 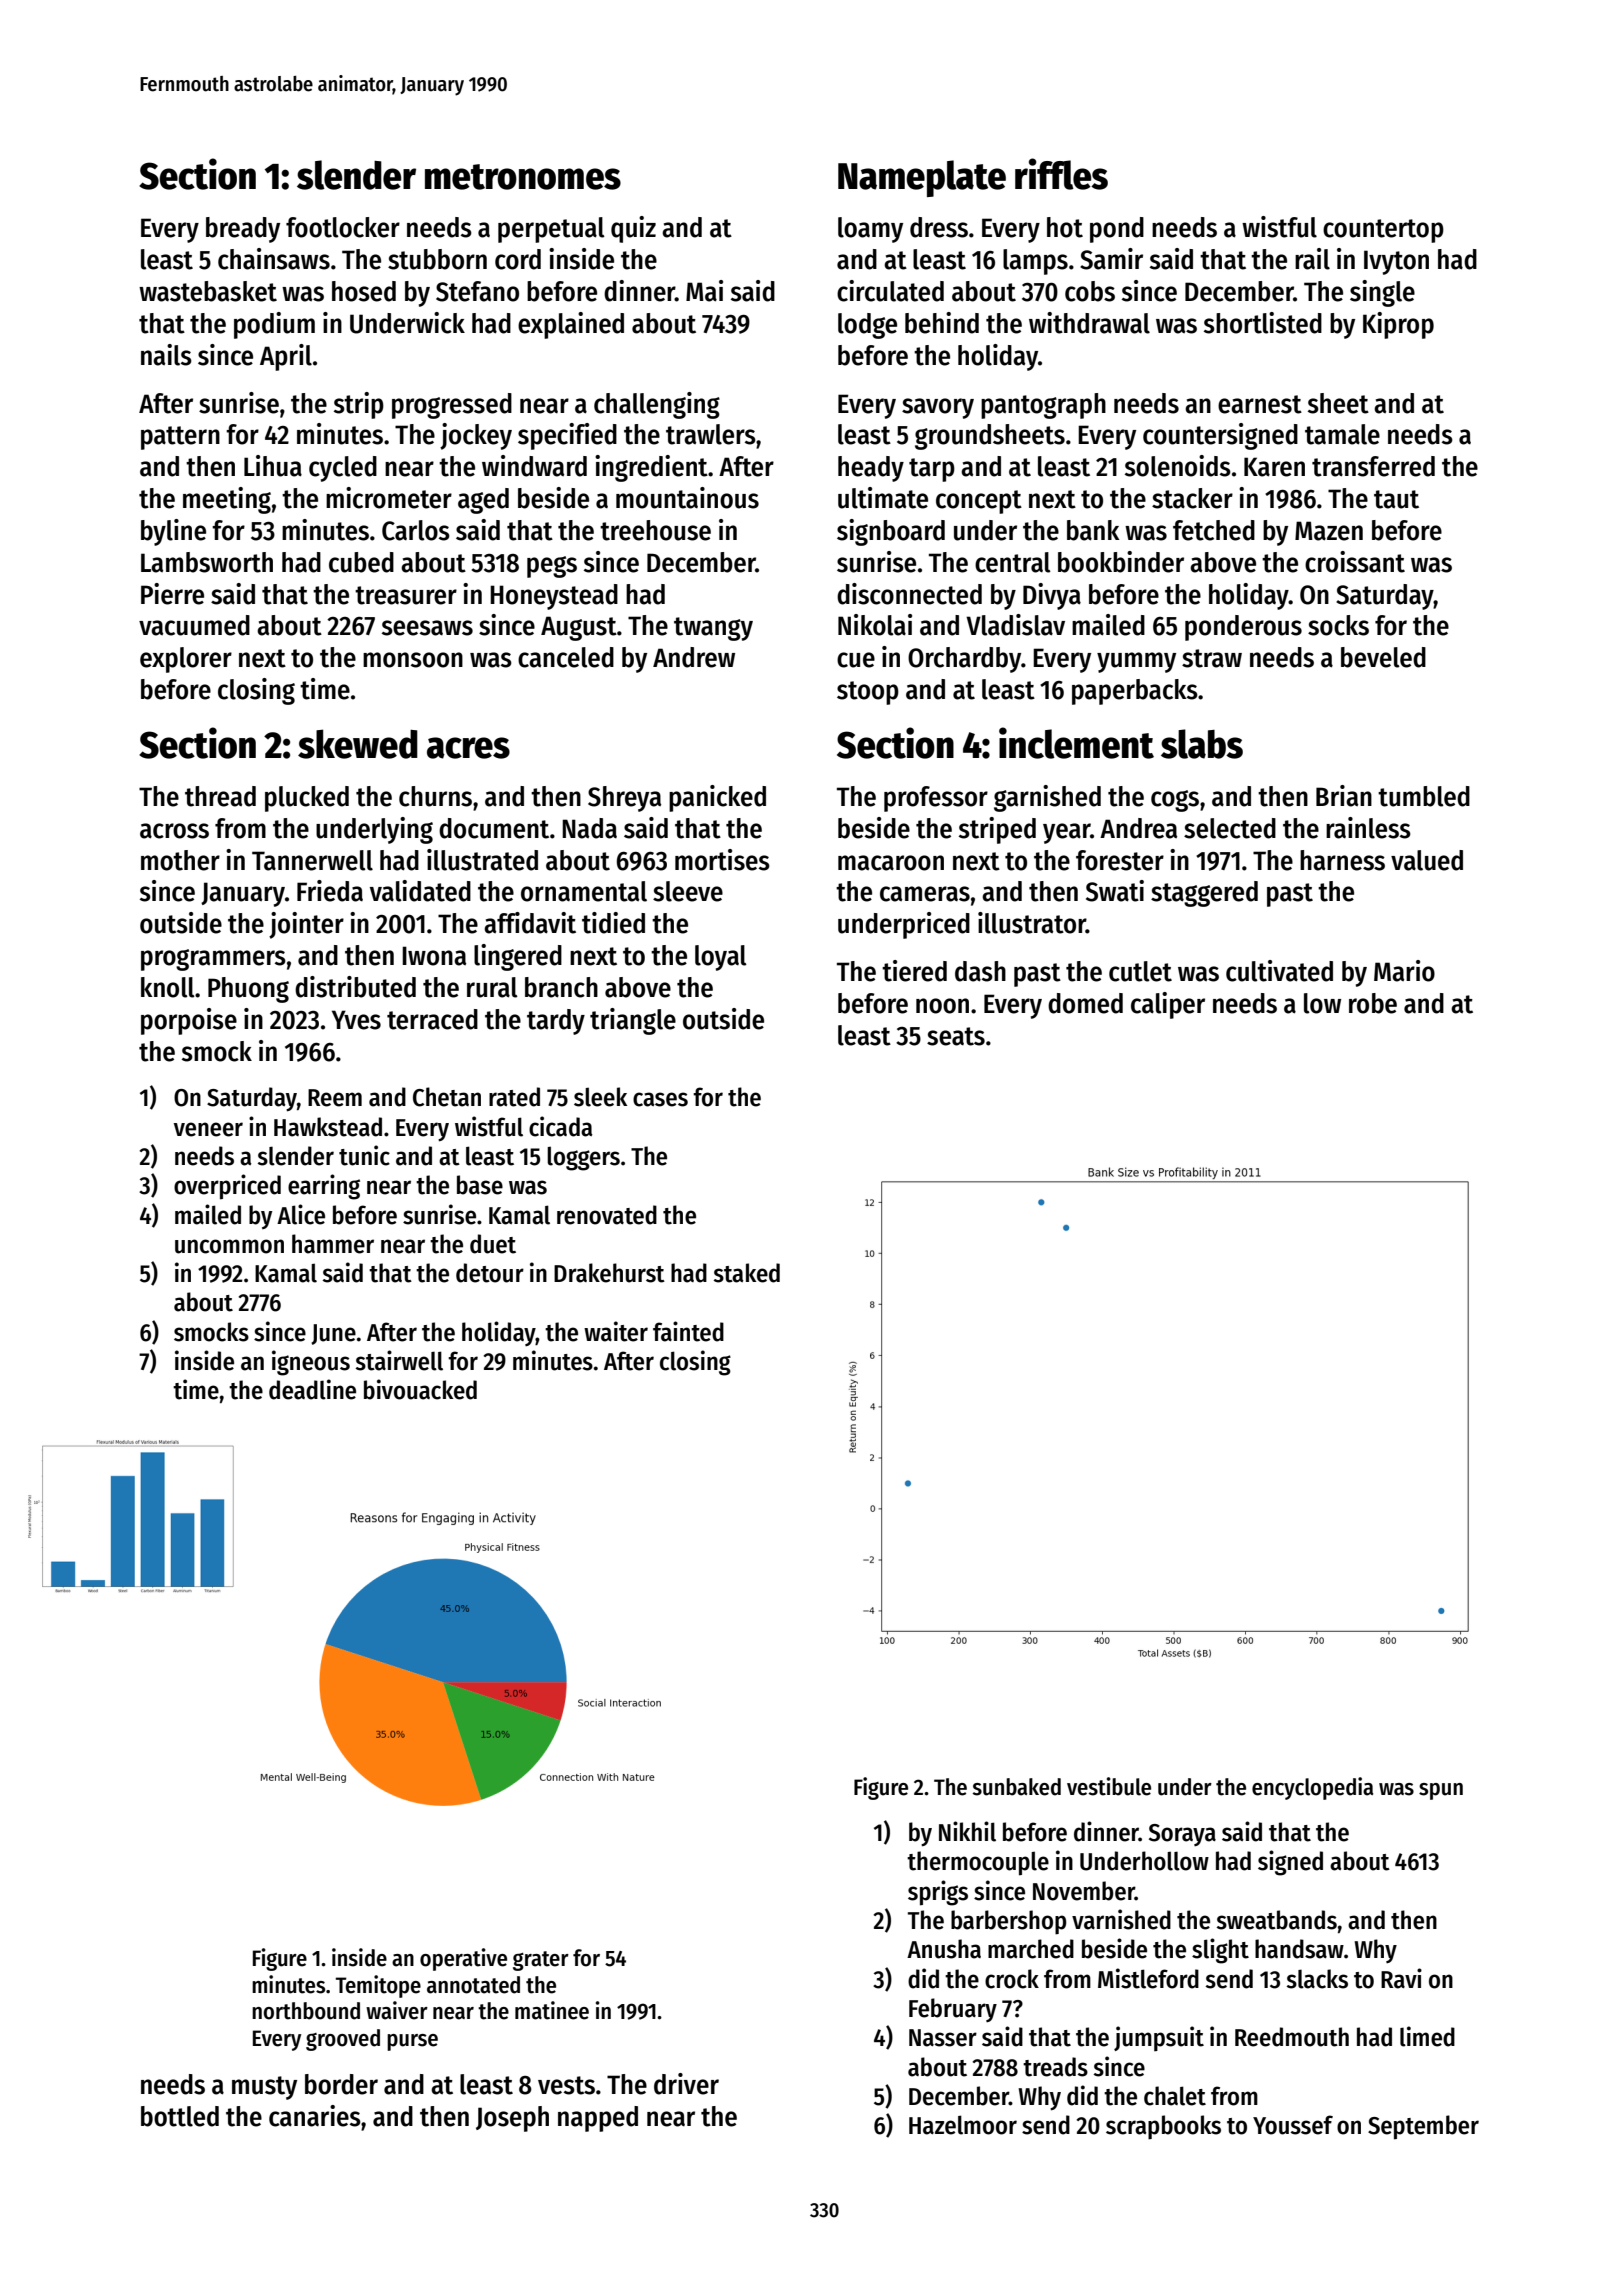 What do you see at coordinates (1260, 404) in the document?
I see `earnest` at bounding box center [1260, 404].
